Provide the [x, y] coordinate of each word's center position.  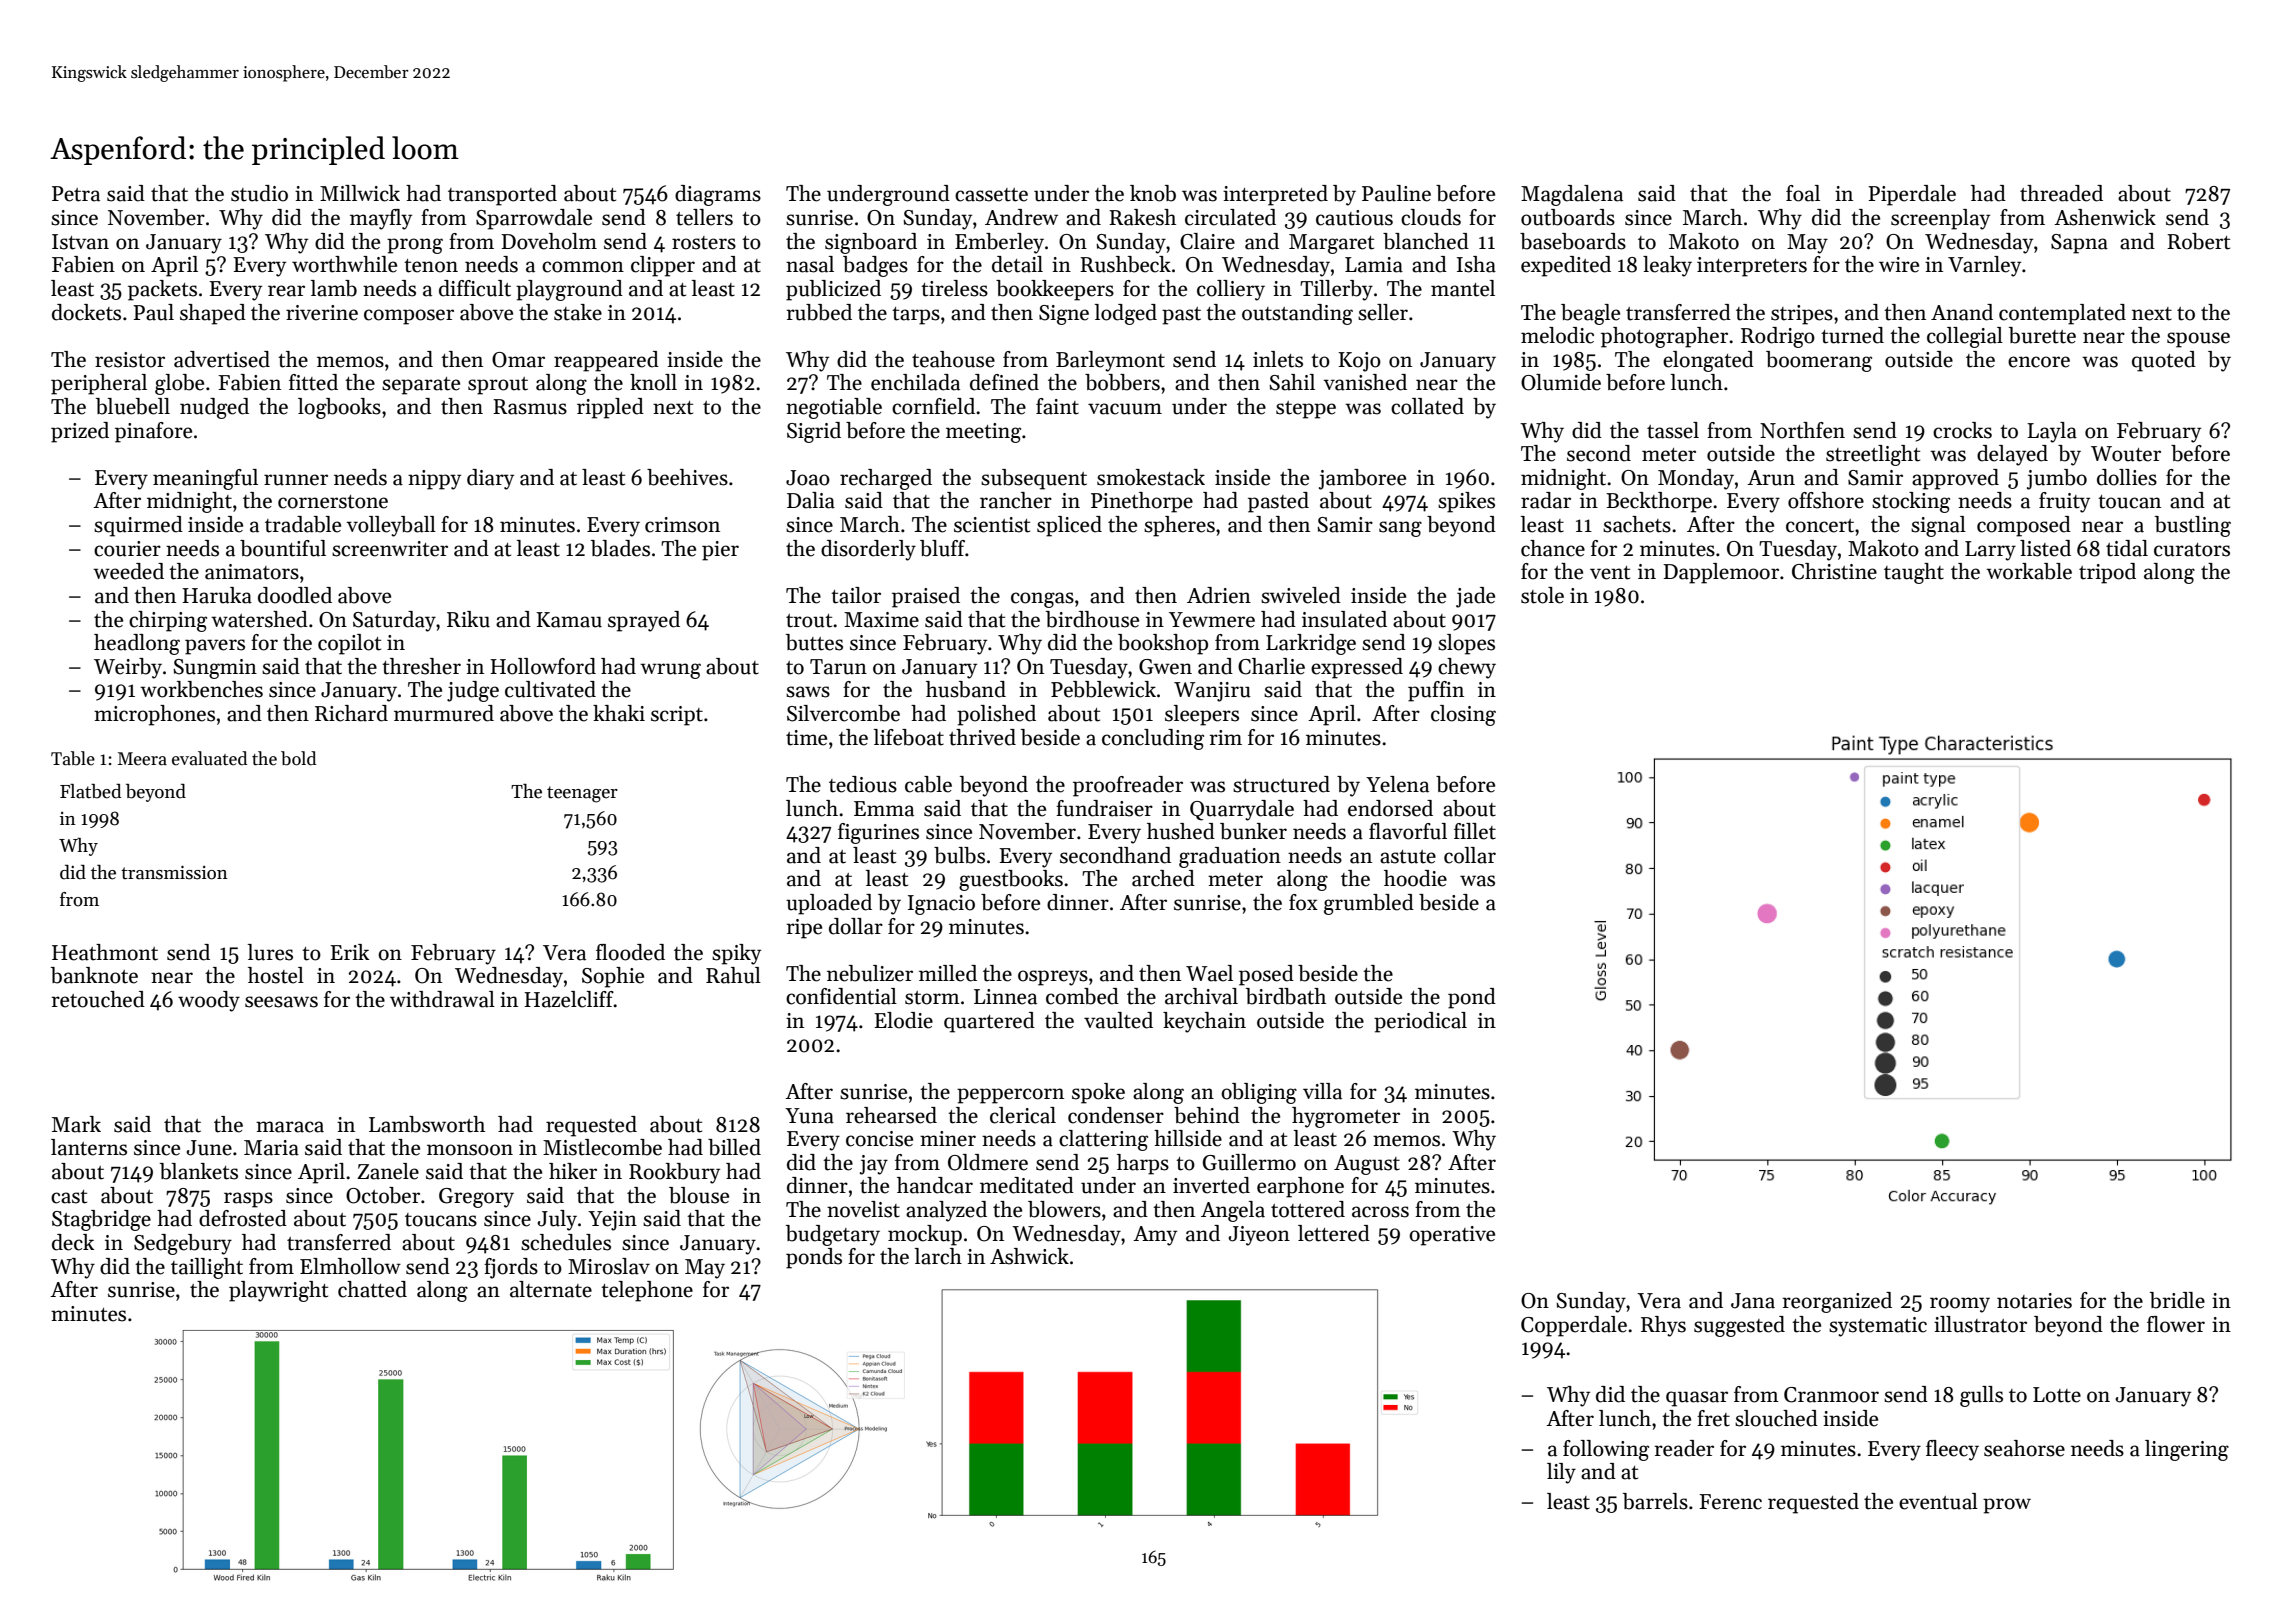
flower [2176, 1324]
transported [502, 195]
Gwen [1165, 667]
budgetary [833, 1235]
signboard [871, 243]
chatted [372, 1289]
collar [1470, 855]
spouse [2198, 340]
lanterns [89, 1147]
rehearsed [891, 1115]
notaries [2034, 1301]
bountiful [283, 548]
